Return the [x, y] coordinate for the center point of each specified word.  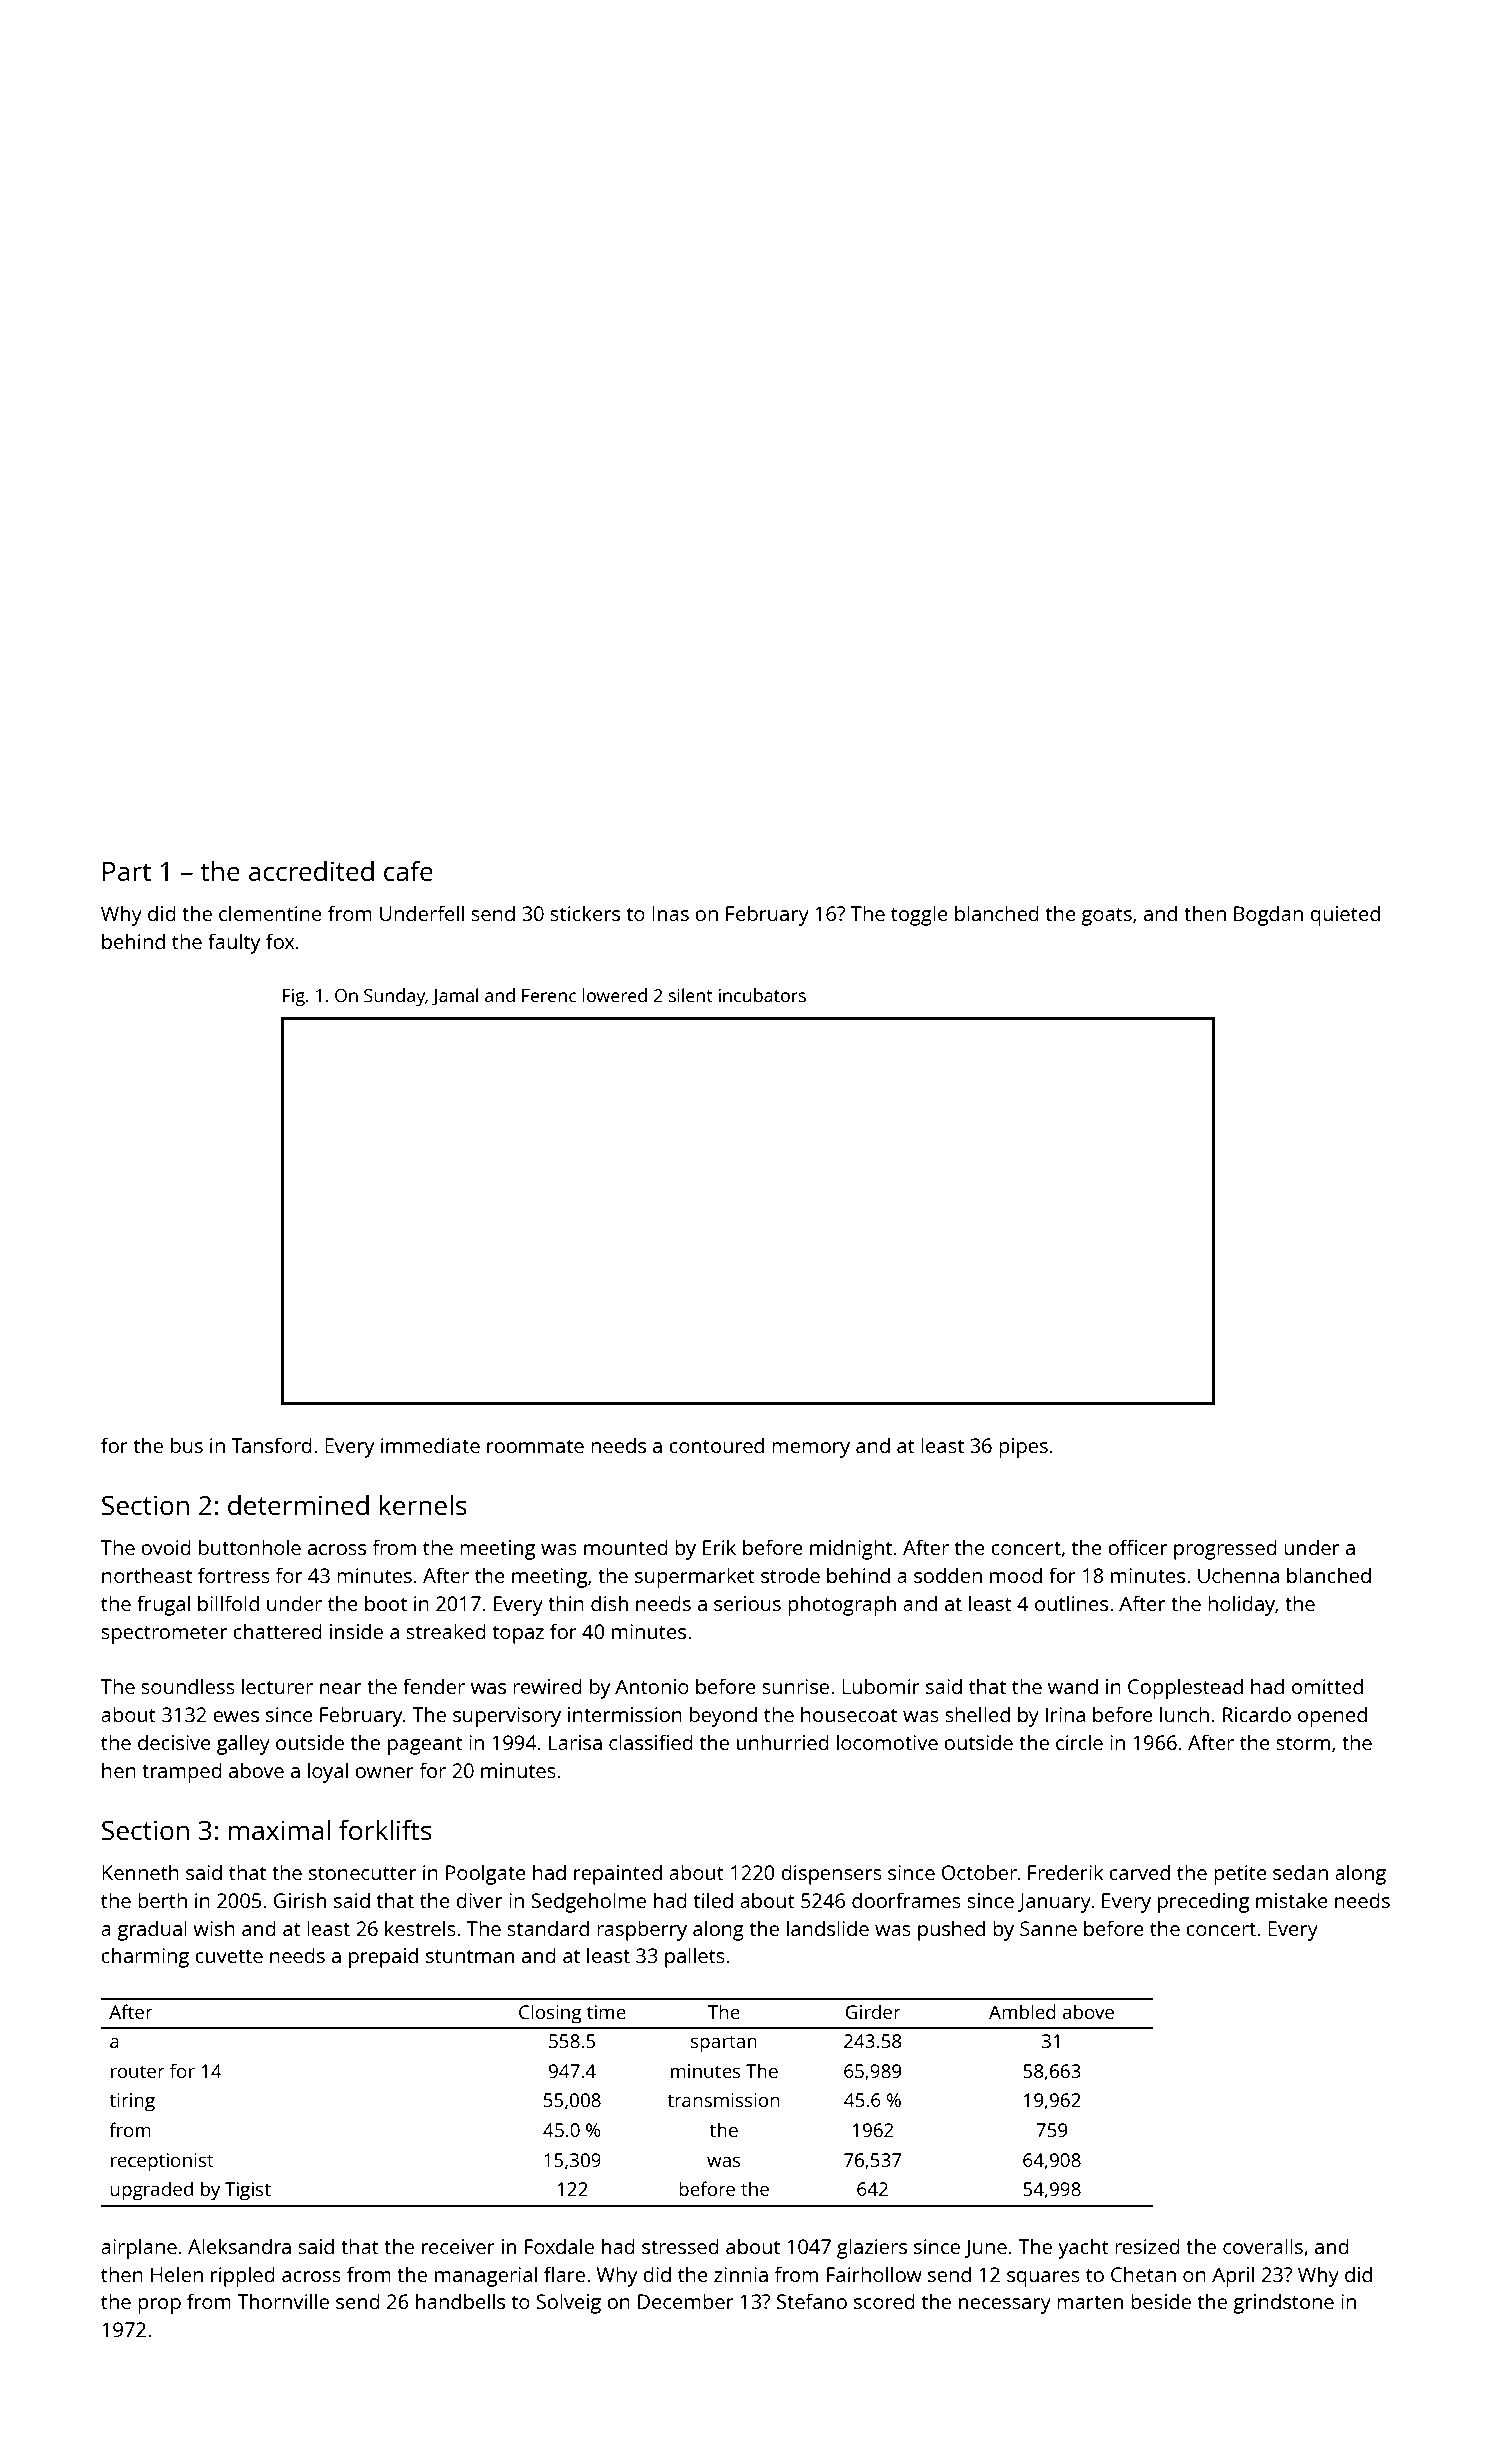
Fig [294, 997]
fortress [234, 1575]
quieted [1345, 915]
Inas [670, 913]
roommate [535, 1446]
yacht [1083, 2248]
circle [1079, 1742]
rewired [547, 1686]
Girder [873, 2011]
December [686, 2301]
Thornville [283, 2301]
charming [145, 1957]
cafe [408, 871]
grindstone [1283, 2303]
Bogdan [1268, 915]
